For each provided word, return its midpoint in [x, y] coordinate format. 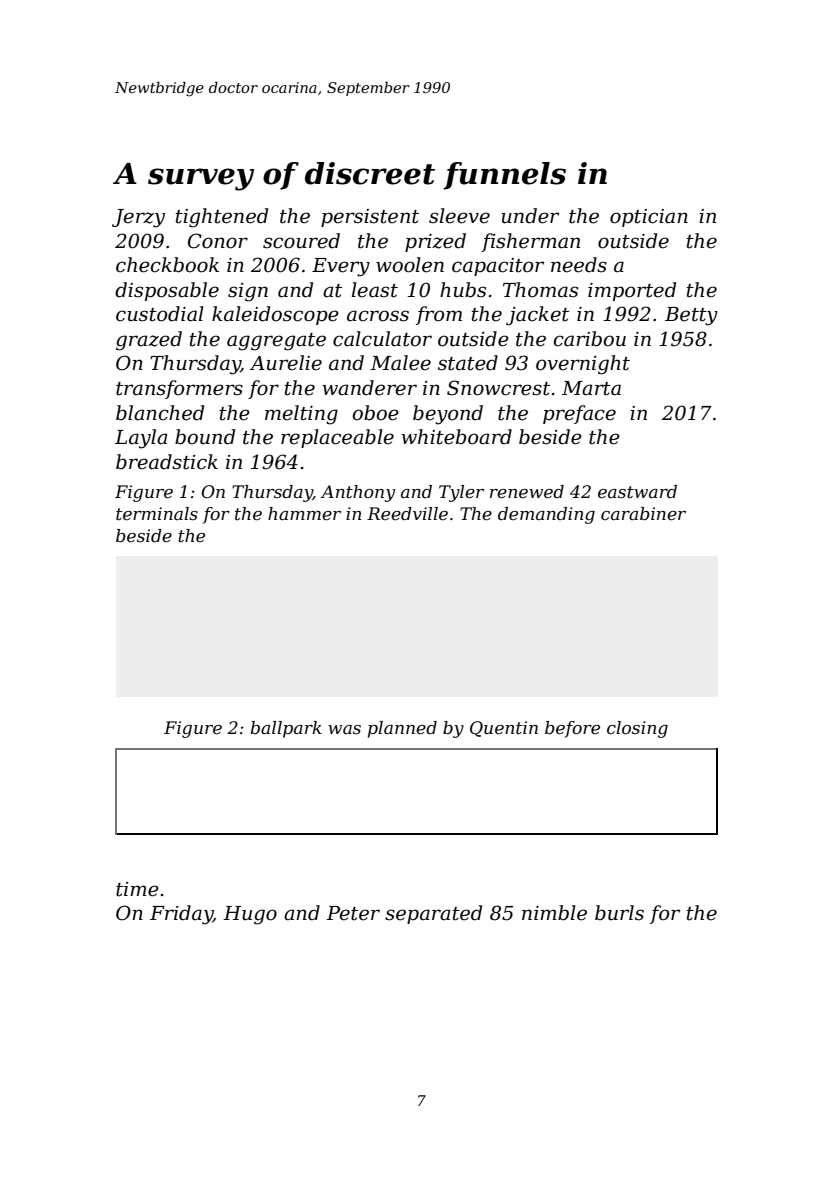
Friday [181, 915]
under [530, 216]
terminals [157, 514]
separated [433, 914]
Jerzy [138, 218]
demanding [546, 515]
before [572, 729]
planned [402, 729]
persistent [370, 218]
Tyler [461, 493]
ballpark [286, 729]
